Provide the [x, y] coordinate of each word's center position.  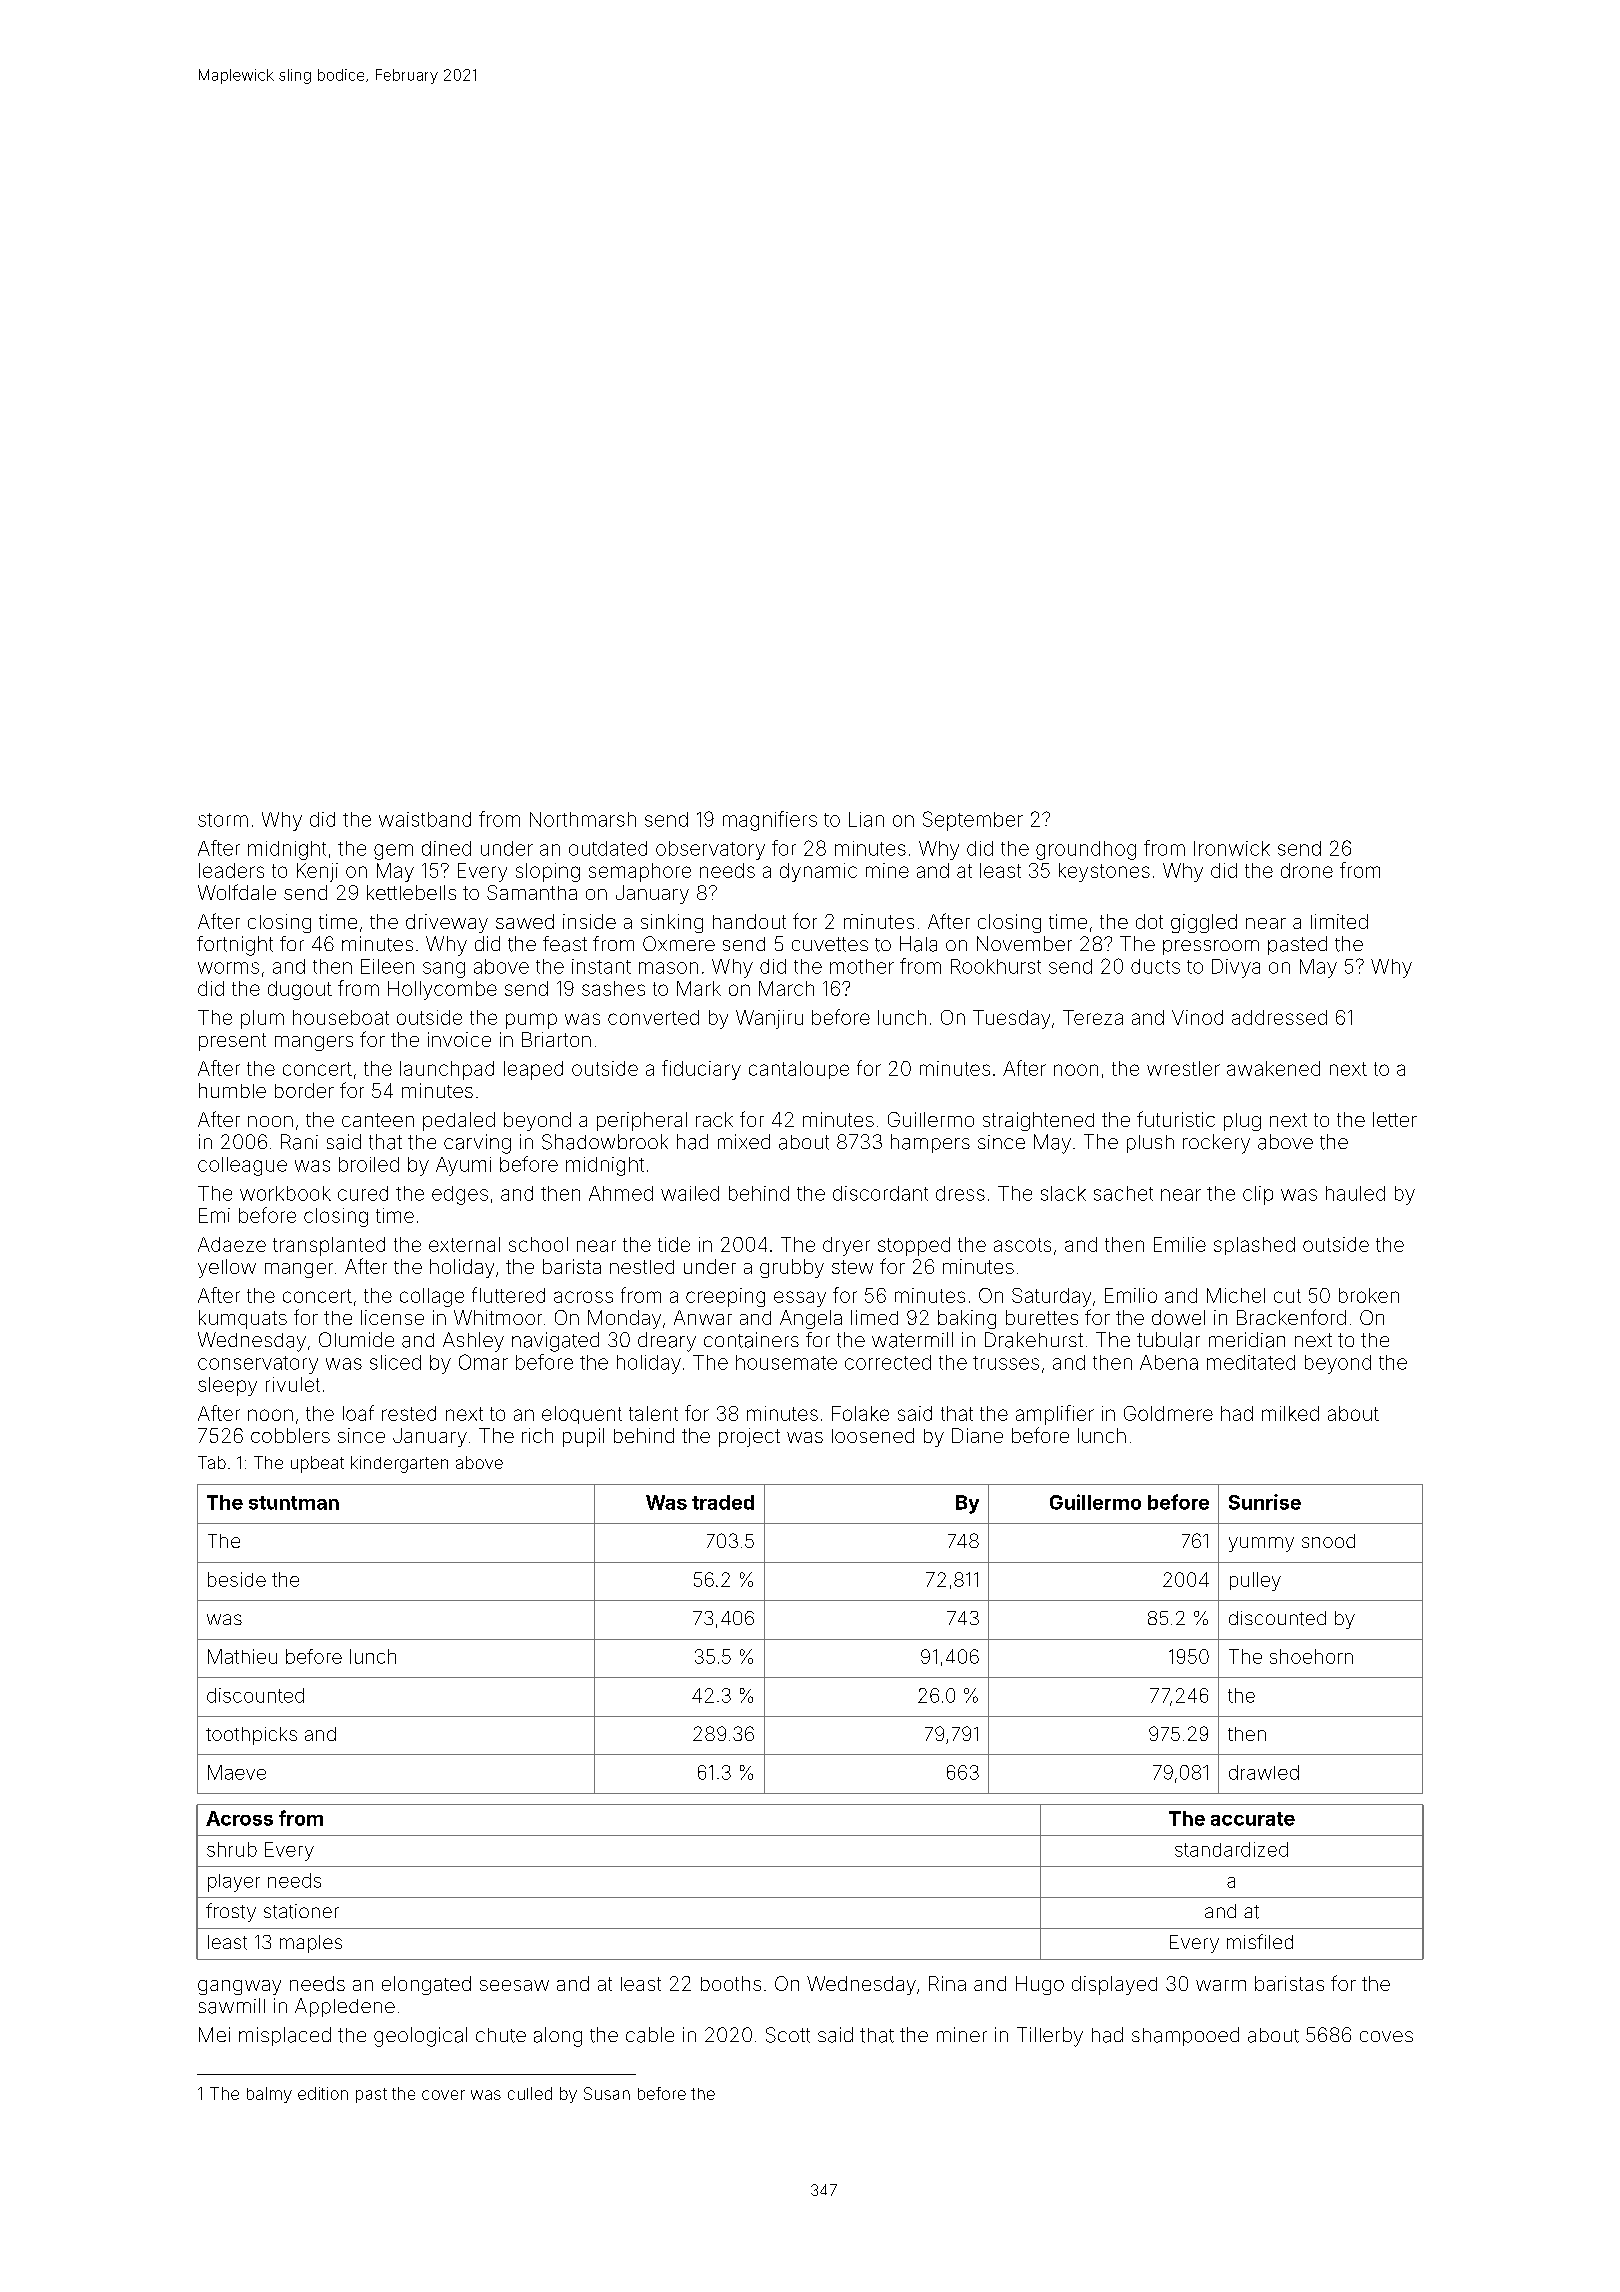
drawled [1264, 1772]
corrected [888, 1362]
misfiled [1260, 1941]
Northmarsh [583, 819]
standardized [1231, 1849]
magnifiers [770, 821]
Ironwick [1232, 848]
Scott [788, 2035]
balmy [269, 2095]
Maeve [237, 1772]
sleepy [227, 1386]
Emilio [1131, 1295]
